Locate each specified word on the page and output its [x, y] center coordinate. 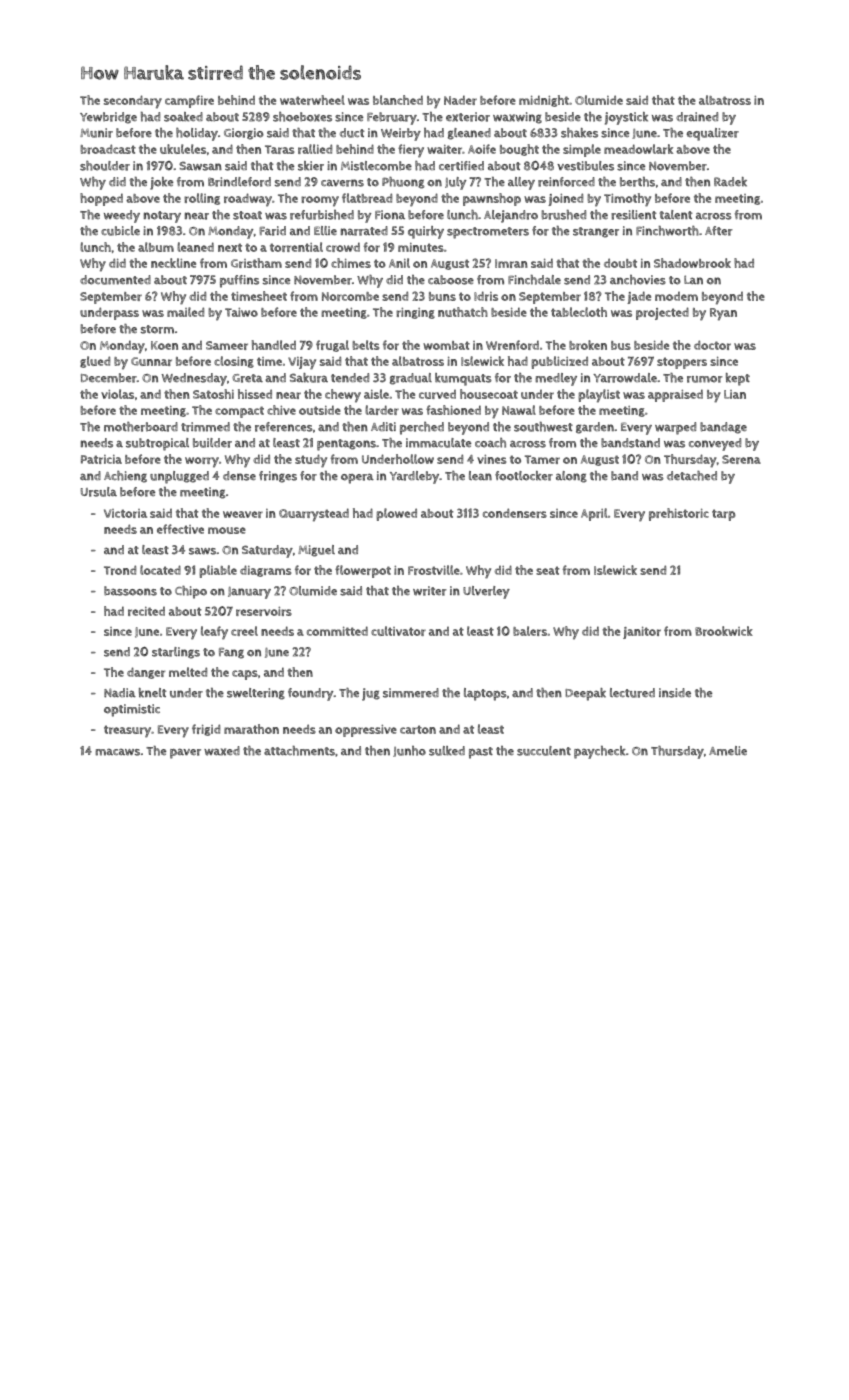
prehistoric [679, 514]
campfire [189, 101]
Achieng [125, 477]
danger [146, 673]
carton [418, 729]
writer [430, 591]
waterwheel [312, 100]
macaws [117, 752]
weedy [122, 216]
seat [547, 570]
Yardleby [414, 477]
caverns [342, 183]
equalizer [713, 134]
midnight [544, 101]
